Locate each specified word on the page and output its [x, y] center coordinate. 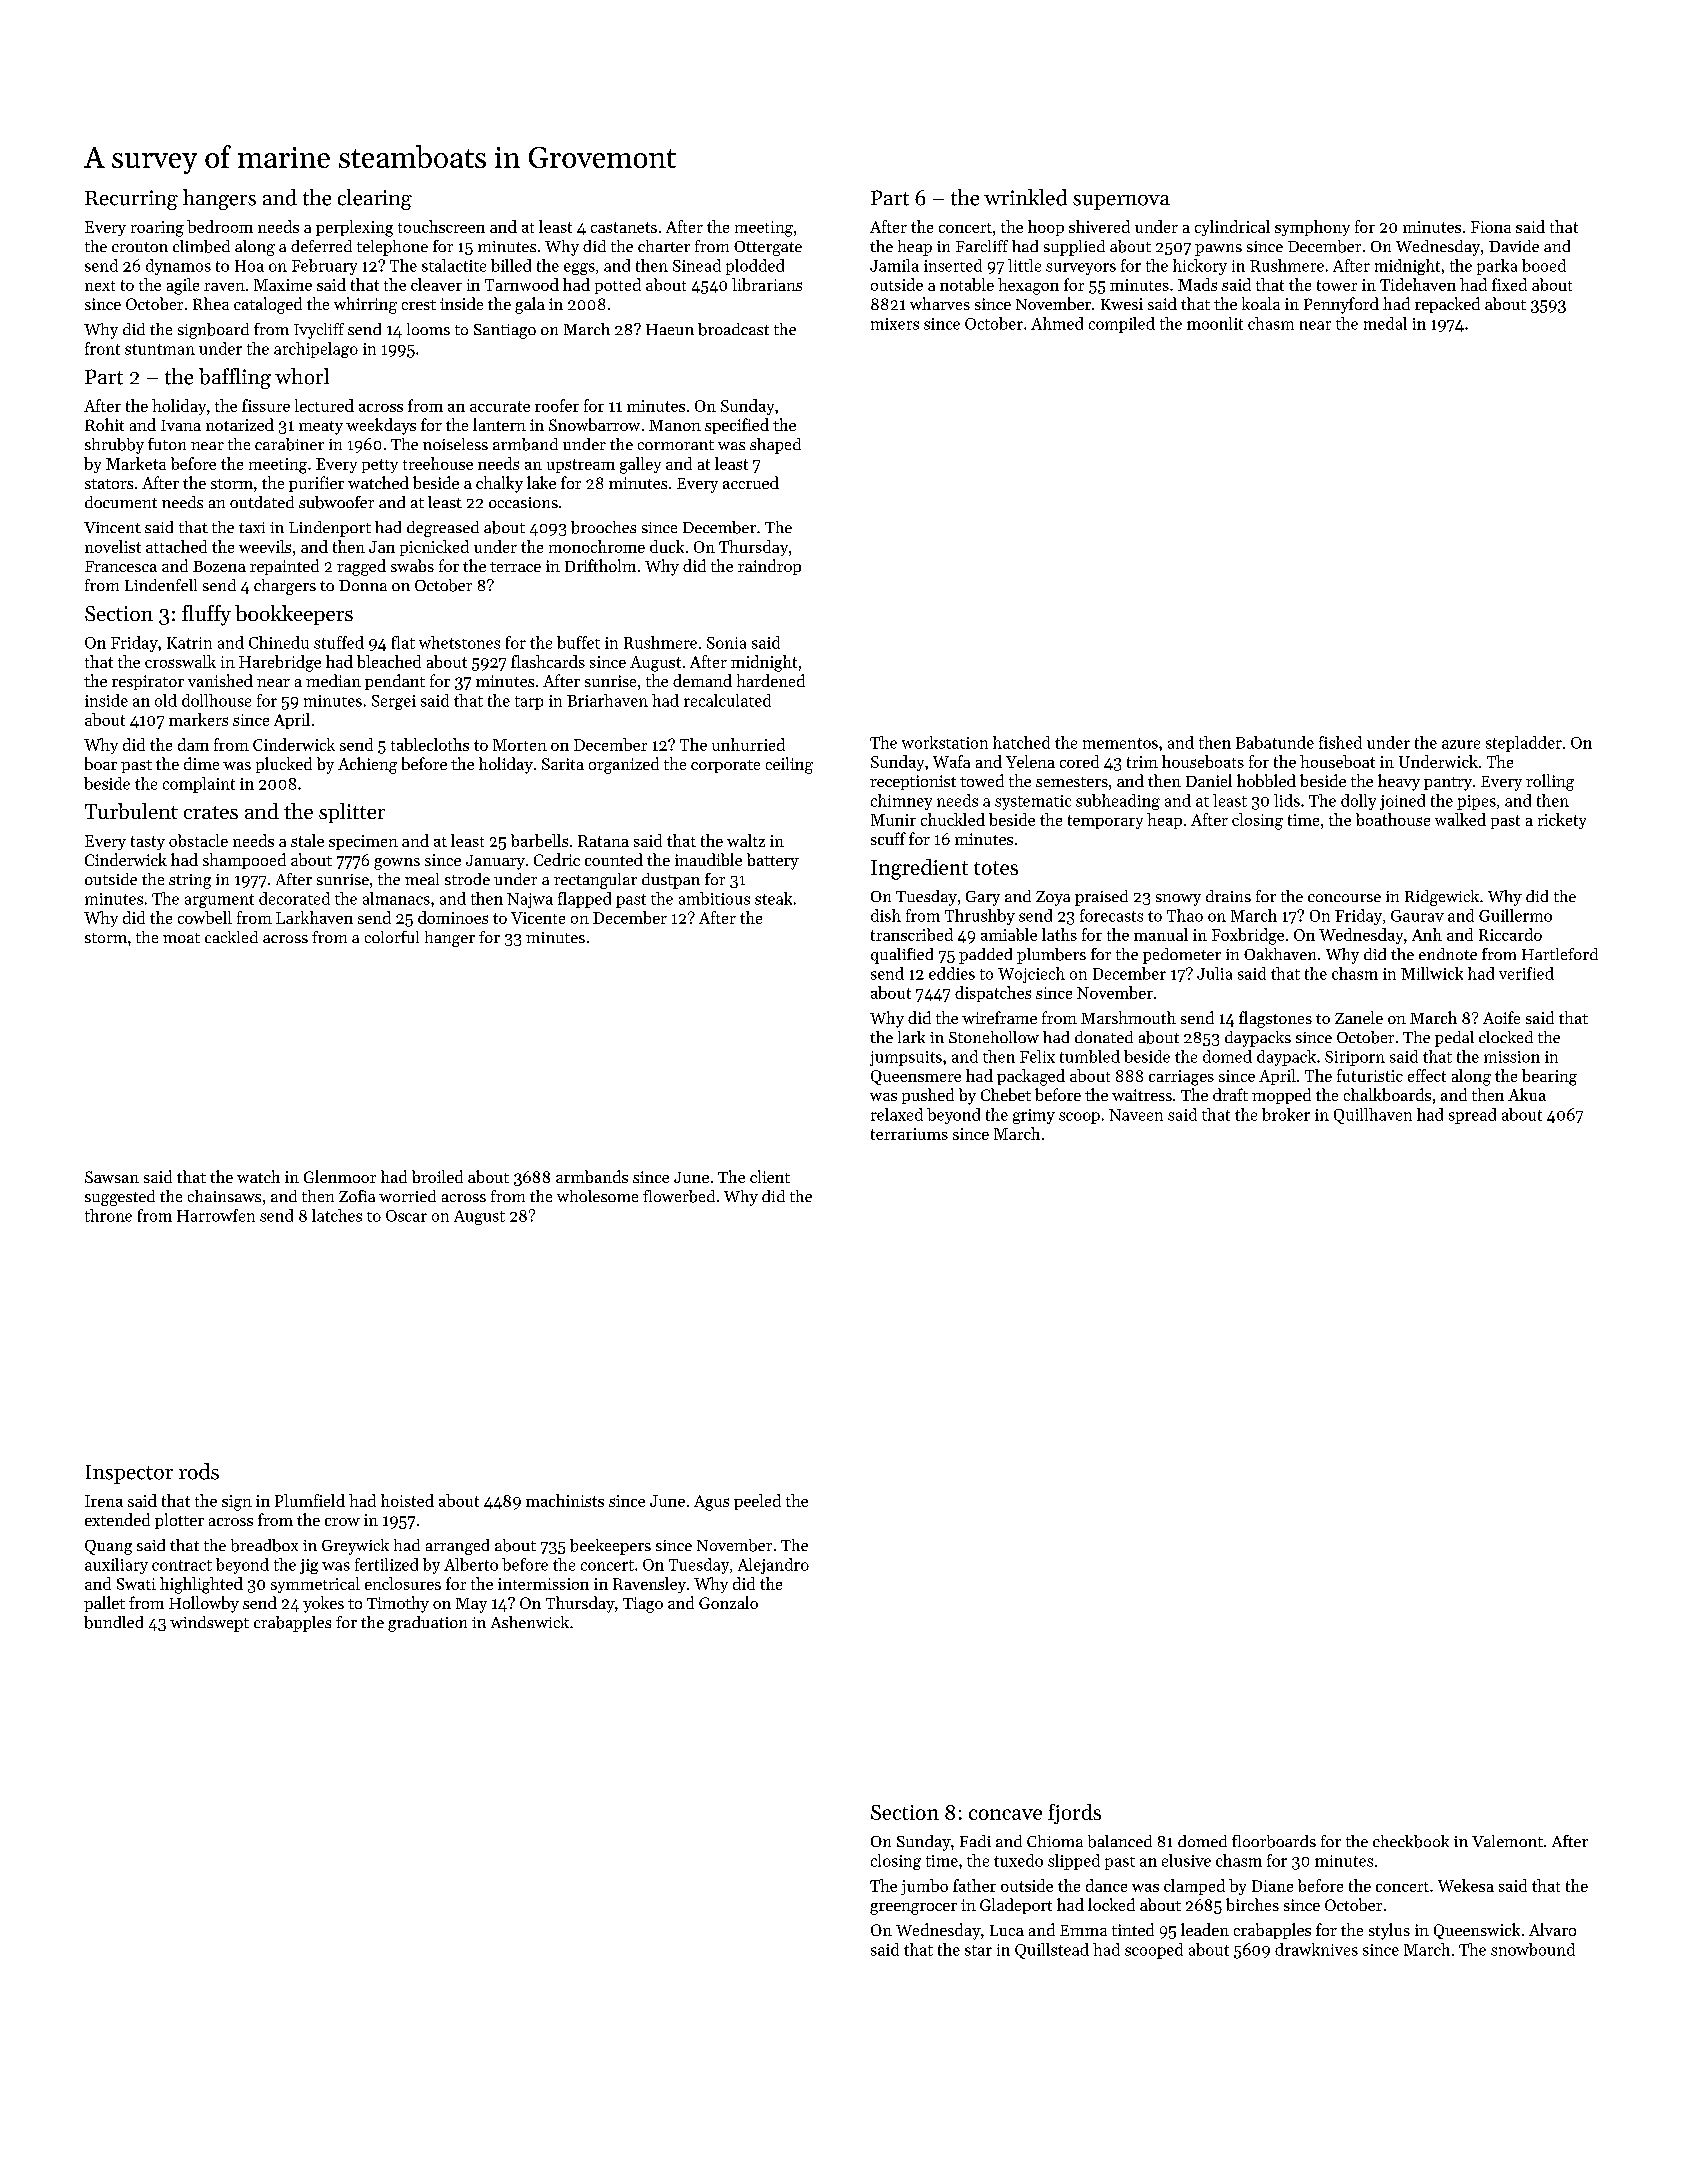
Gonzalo [728, 1602]
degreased [443, 529]
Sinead [697, 265]
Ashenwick [530, 1622]
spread [1472, 1116]
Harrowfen [216, 1215]
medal [1385, 323]
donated [1104, 1037]
